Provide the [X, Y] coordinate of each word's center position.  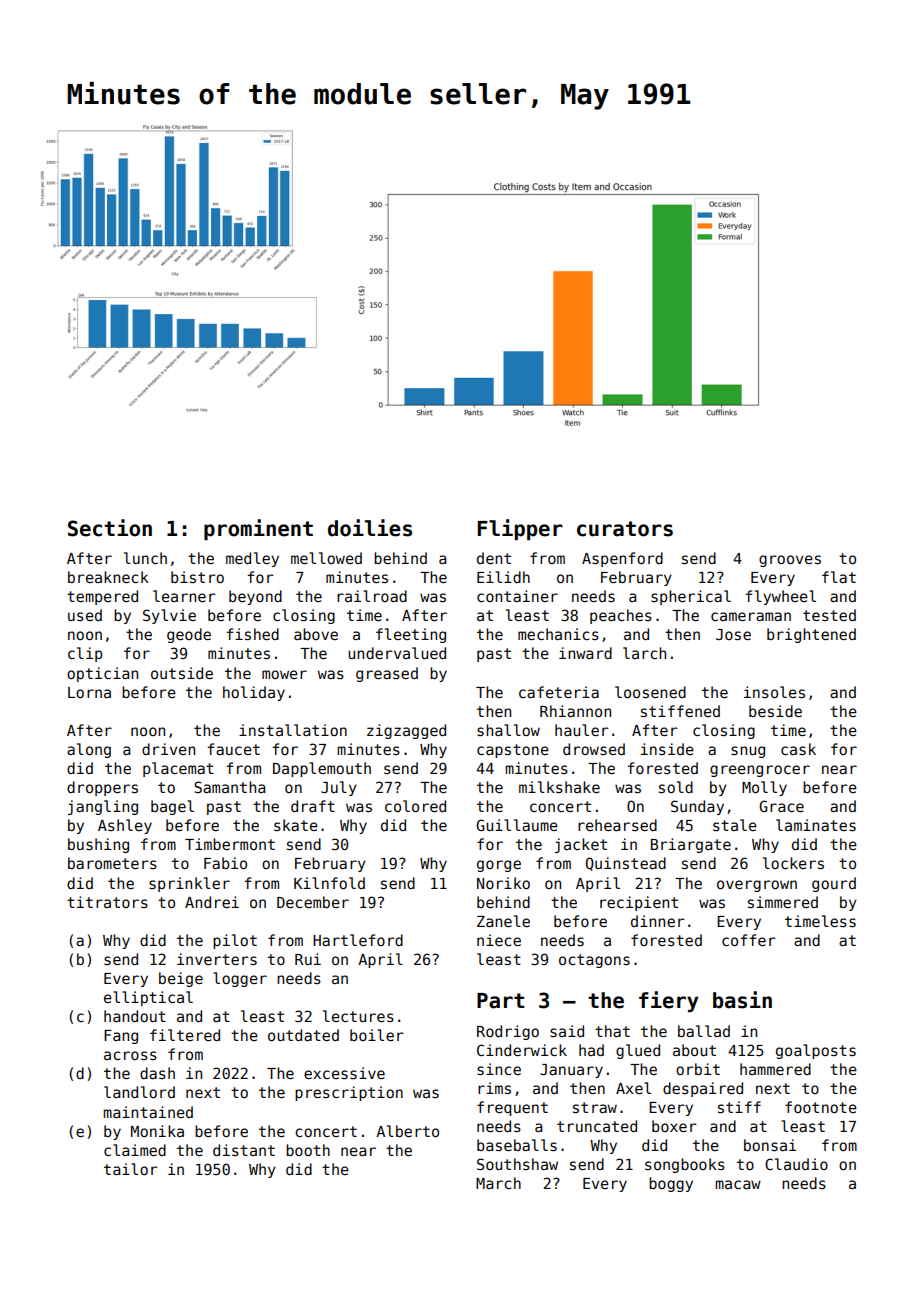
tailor [131, 1169]
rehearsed [617, 825]
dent [494, 558]
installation [293, 730]
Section [110, 528]
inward [585, 653]
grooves [790, 561]
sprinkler [189, 884]
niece [499, 940]
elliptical [148, 998]
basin [742, 1000]
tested [829, 615]
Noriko [503, 883]
